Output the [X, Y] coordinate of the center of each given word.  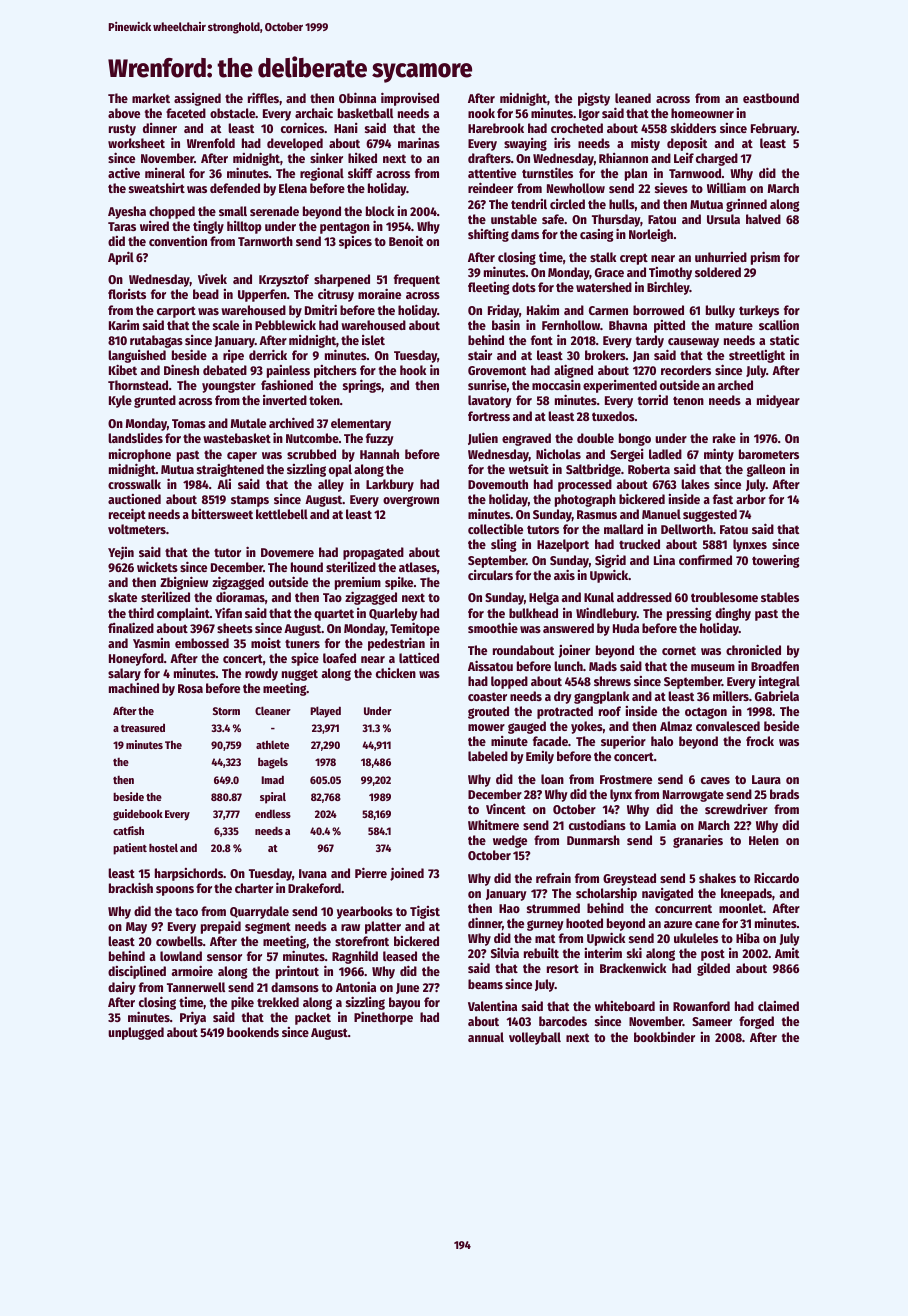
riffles [263, 97]
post [713, 955]
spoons [175, 891]
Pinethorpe [383, 1018]
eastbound [771, 98]
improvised [410, 99]
